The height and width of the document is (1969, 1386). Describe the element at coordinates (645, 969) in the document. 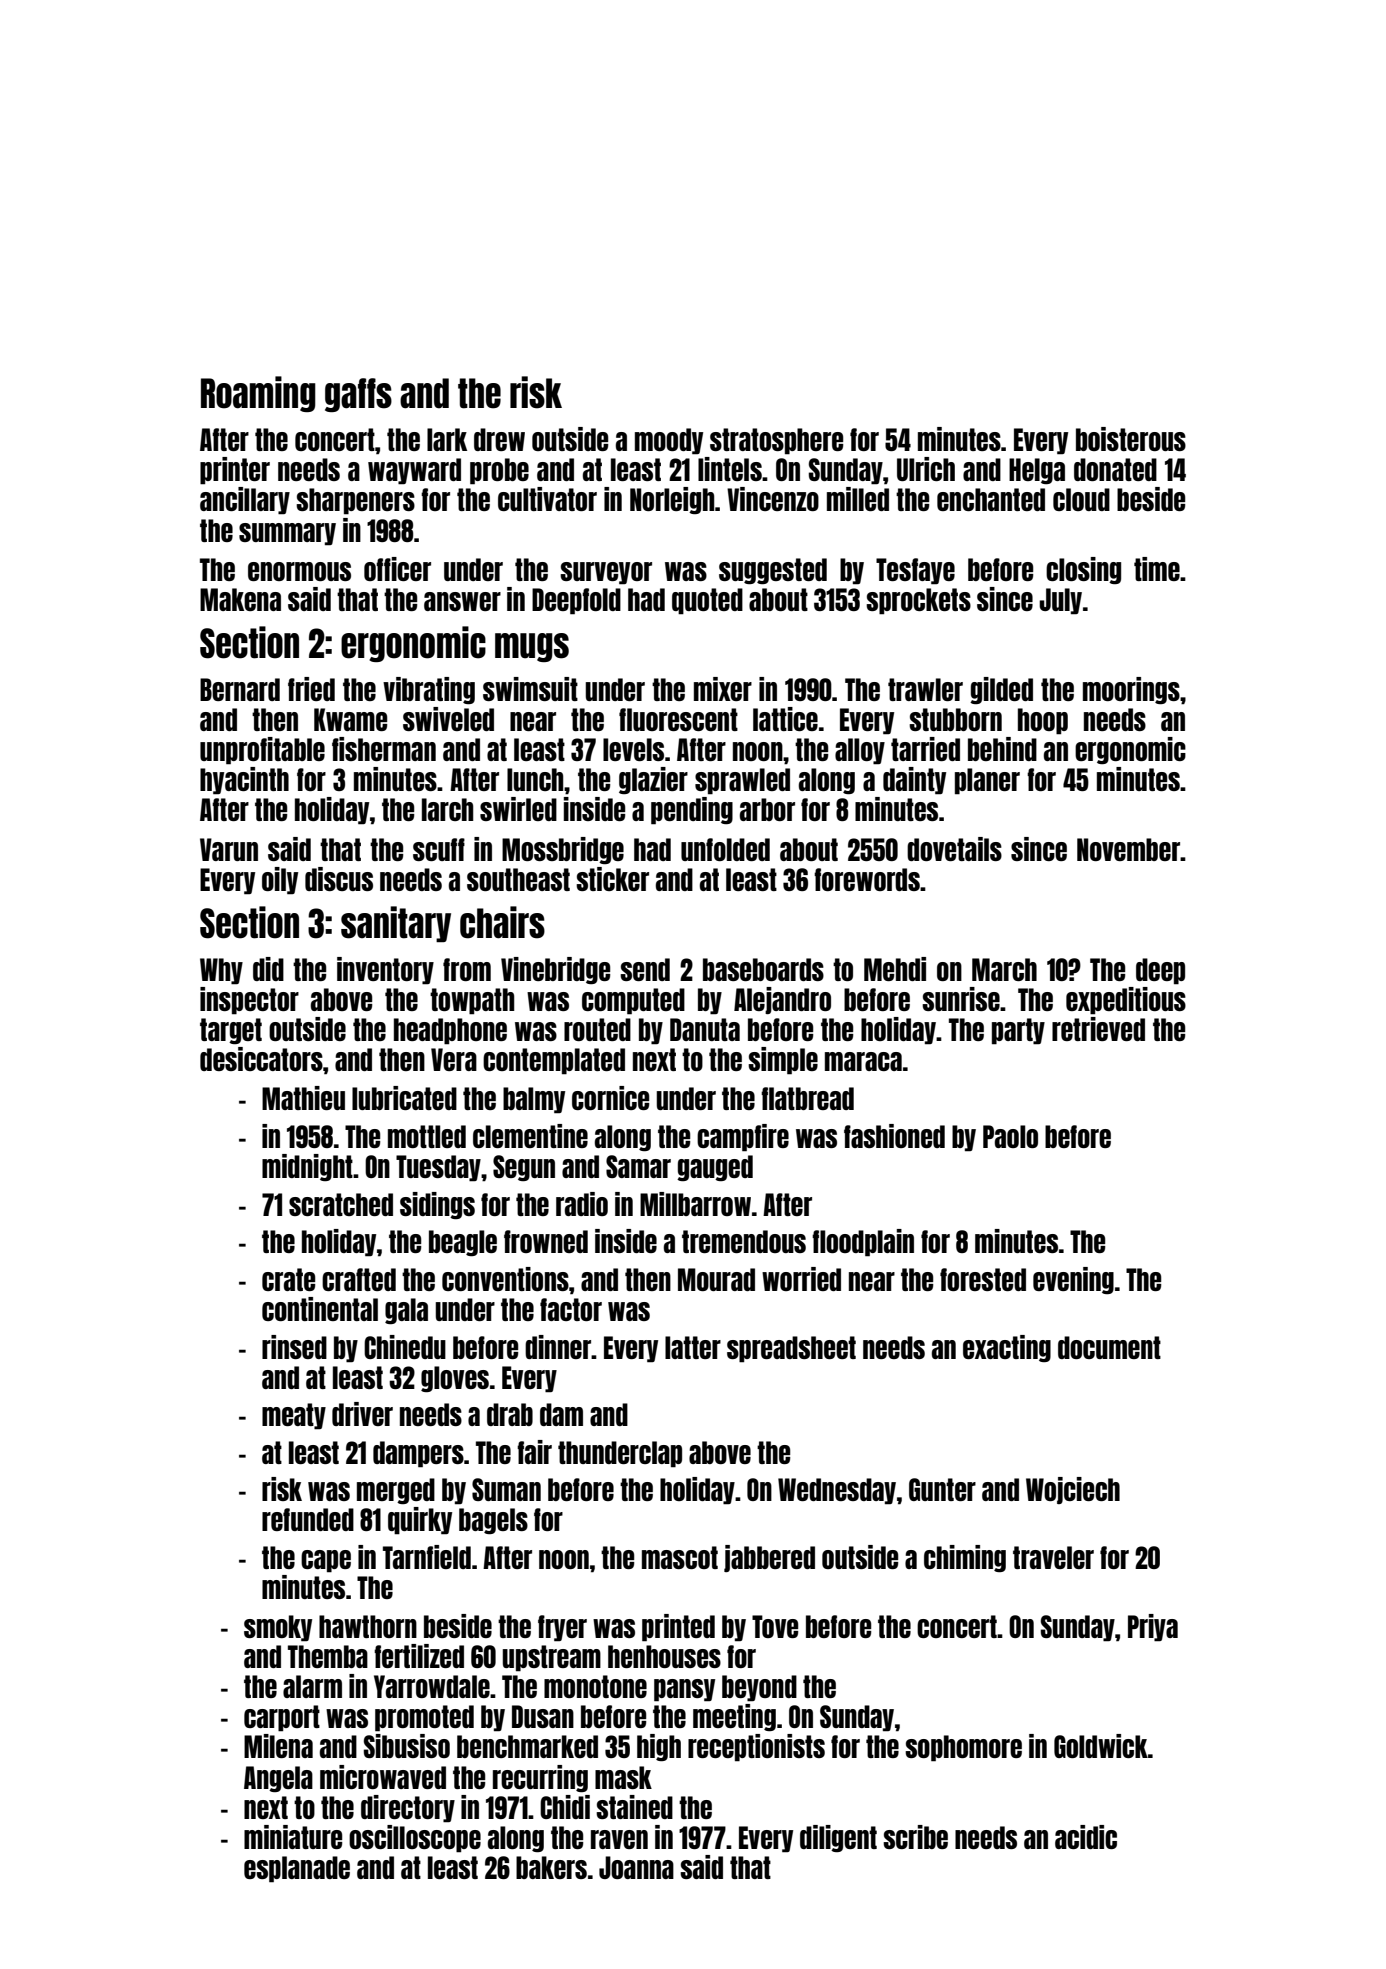

I see `send` at that location.
